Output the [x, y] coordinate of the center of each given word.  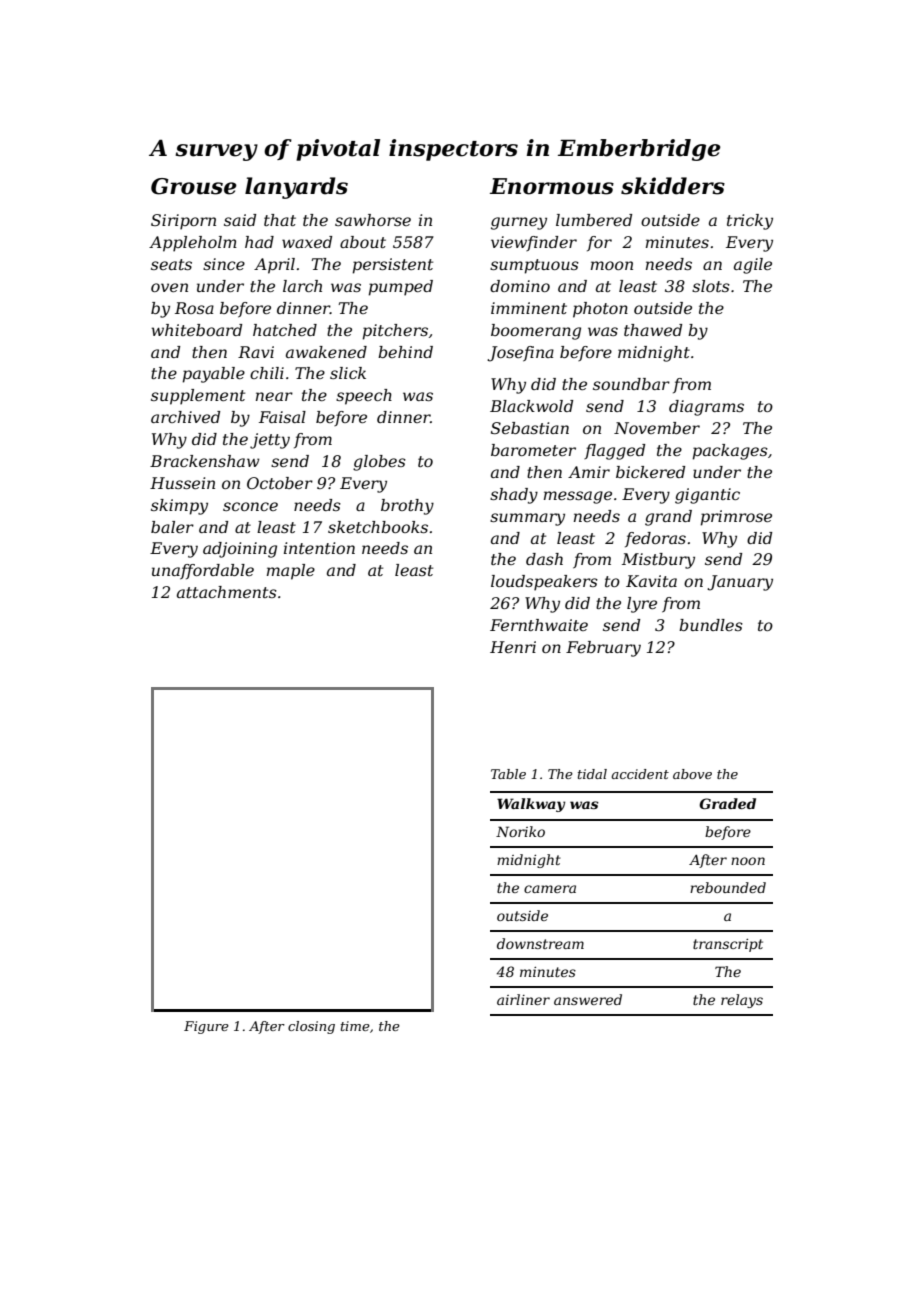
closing [311, 1027]
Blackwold [531, 406]
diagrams [706, 408]
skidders [673, 186]
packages [730, 452]
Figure [206, 1027]
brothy [407, 507]
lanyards [296, 188]
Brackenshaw [205, 461]
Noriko [520, 831]
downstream [540, 943]
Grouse [194, 186]
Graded [727, 803]
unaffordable [203, 572]
